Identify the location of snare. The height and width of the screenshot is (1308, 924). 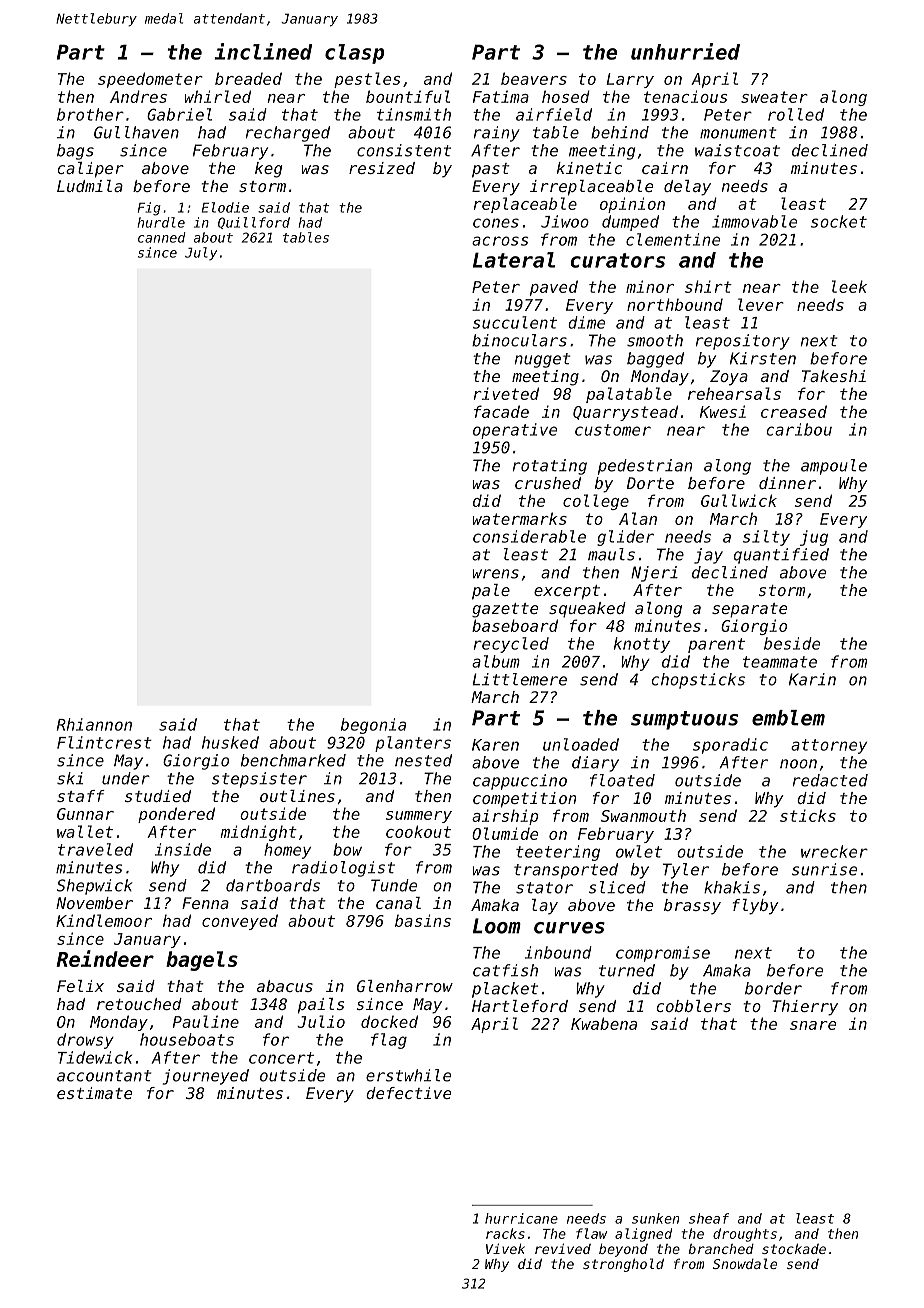
(813, 1025).
